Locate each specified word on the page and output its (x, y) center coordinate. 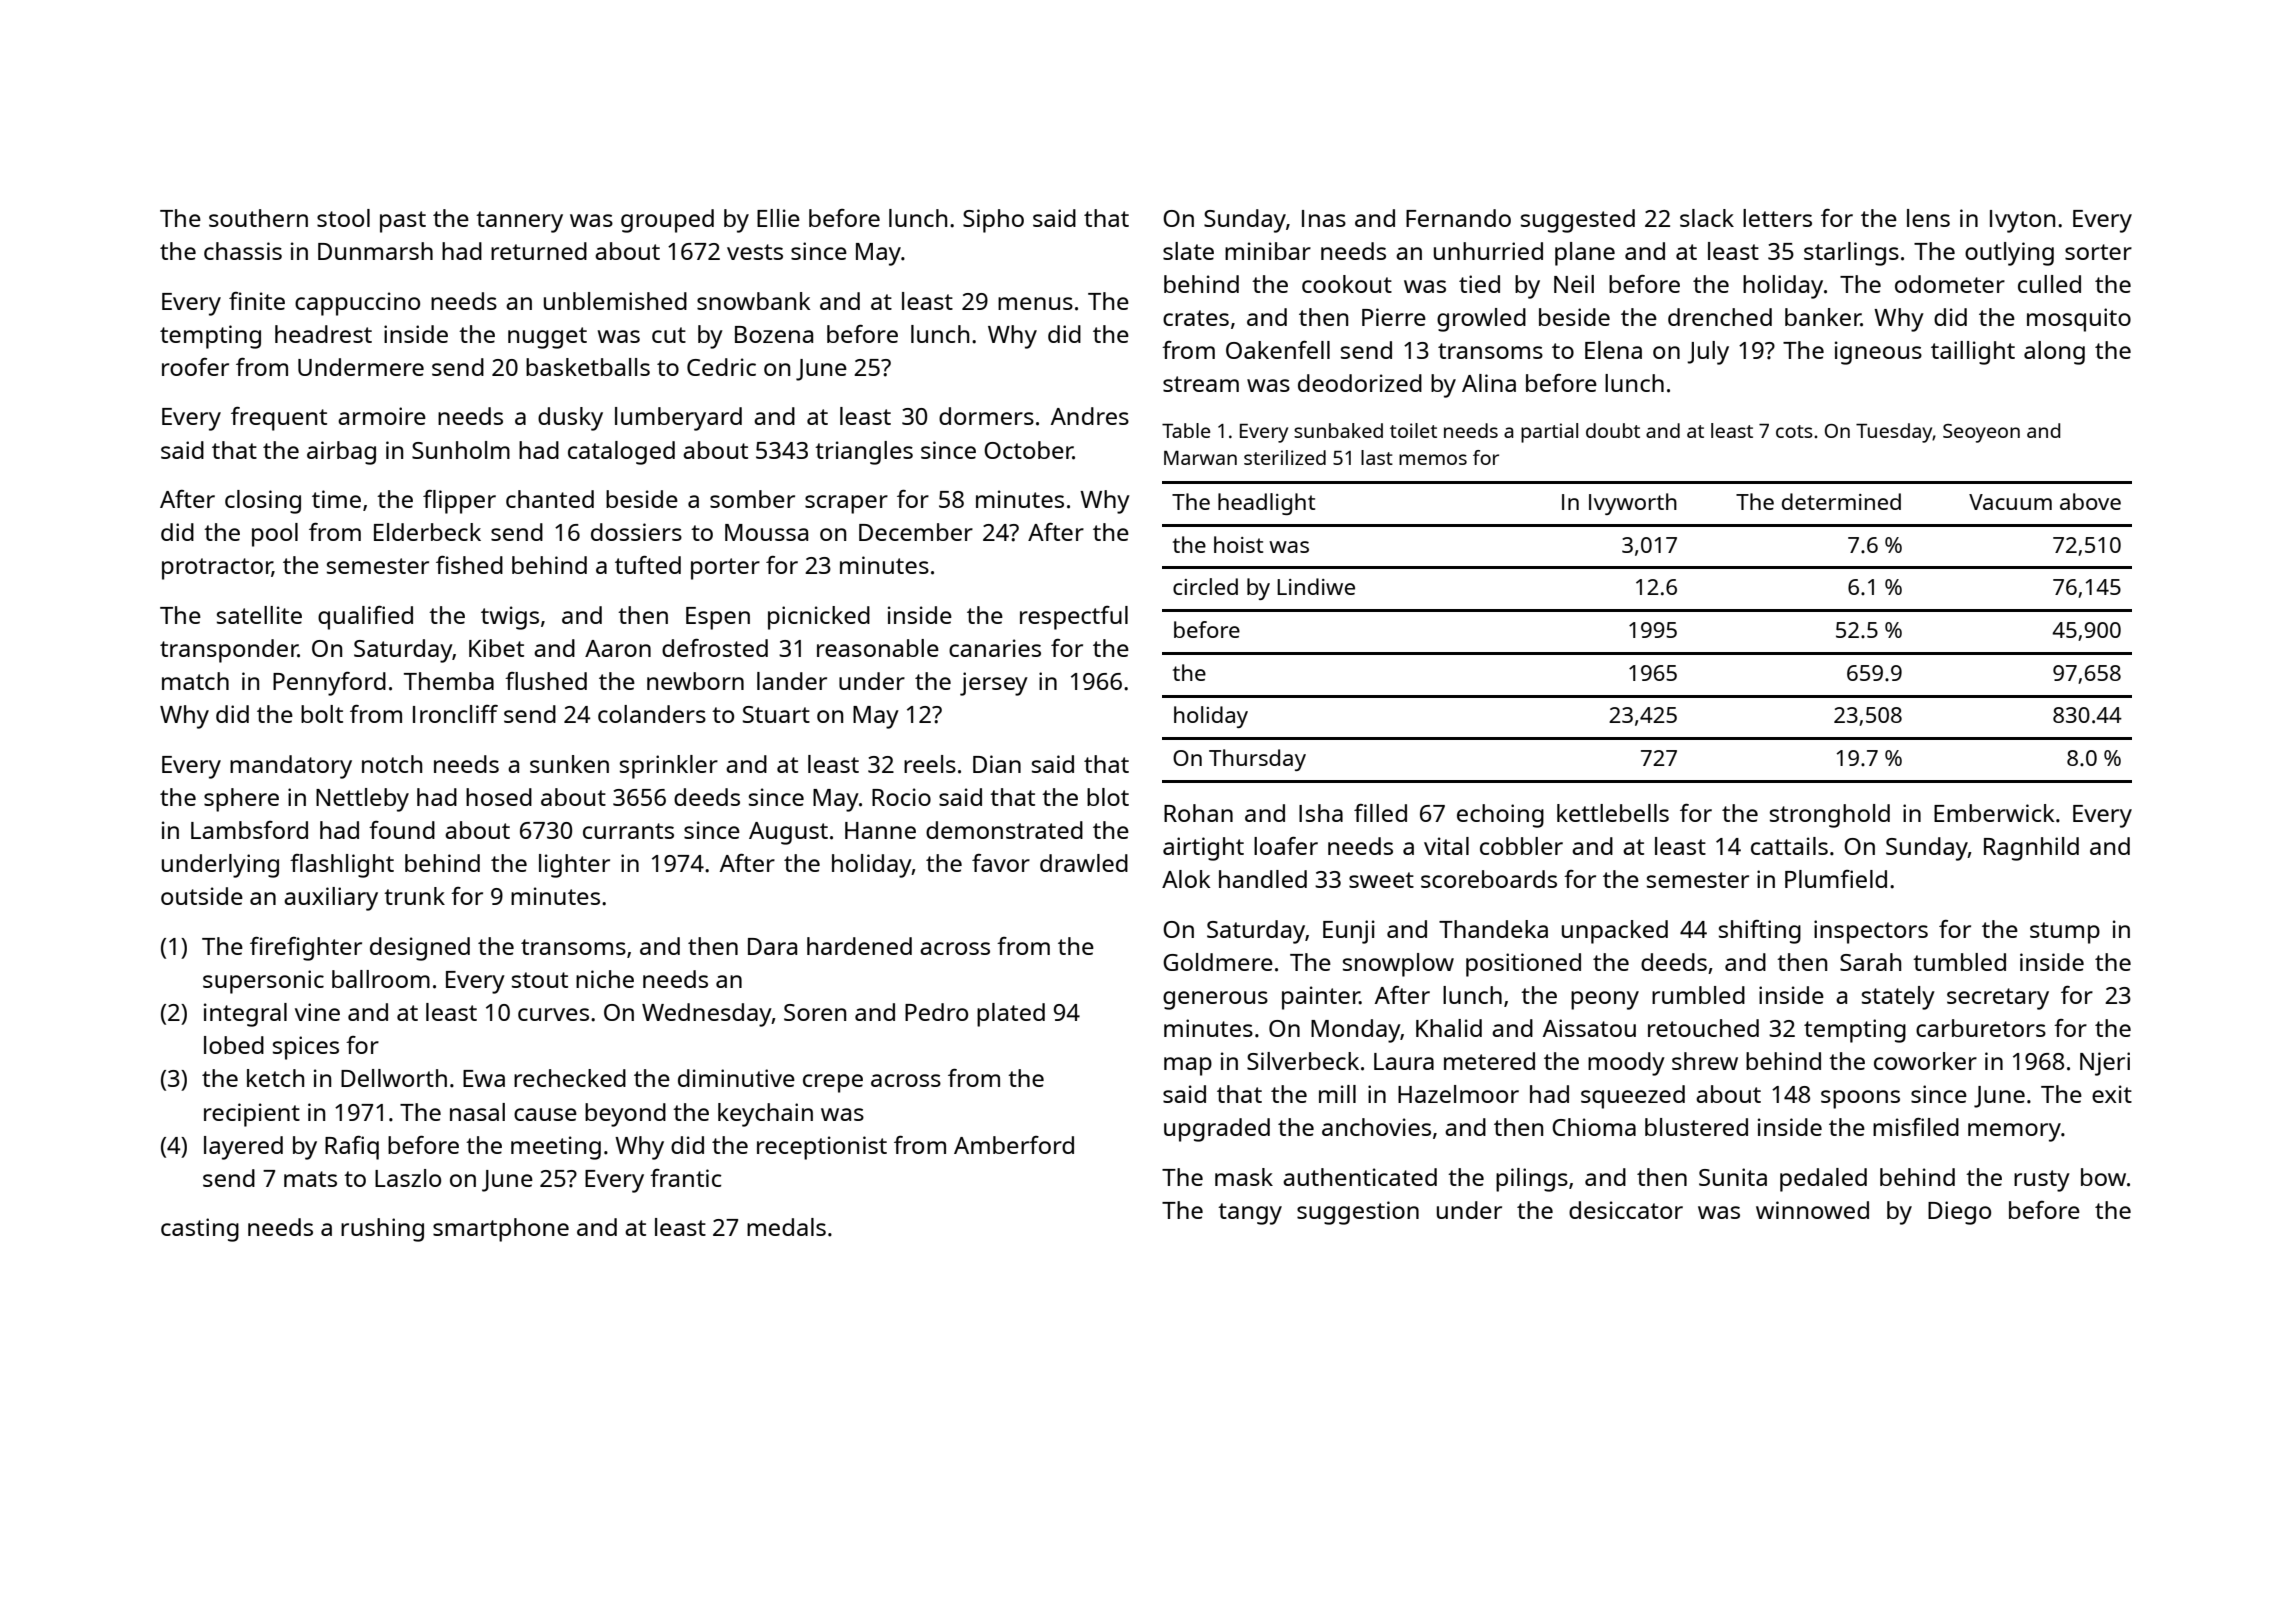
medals (786, 1227)
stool (343, 218)
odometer (1950, 284)
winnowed (1812, 1210)
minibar (1268, 251)
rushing (382, 1230)
